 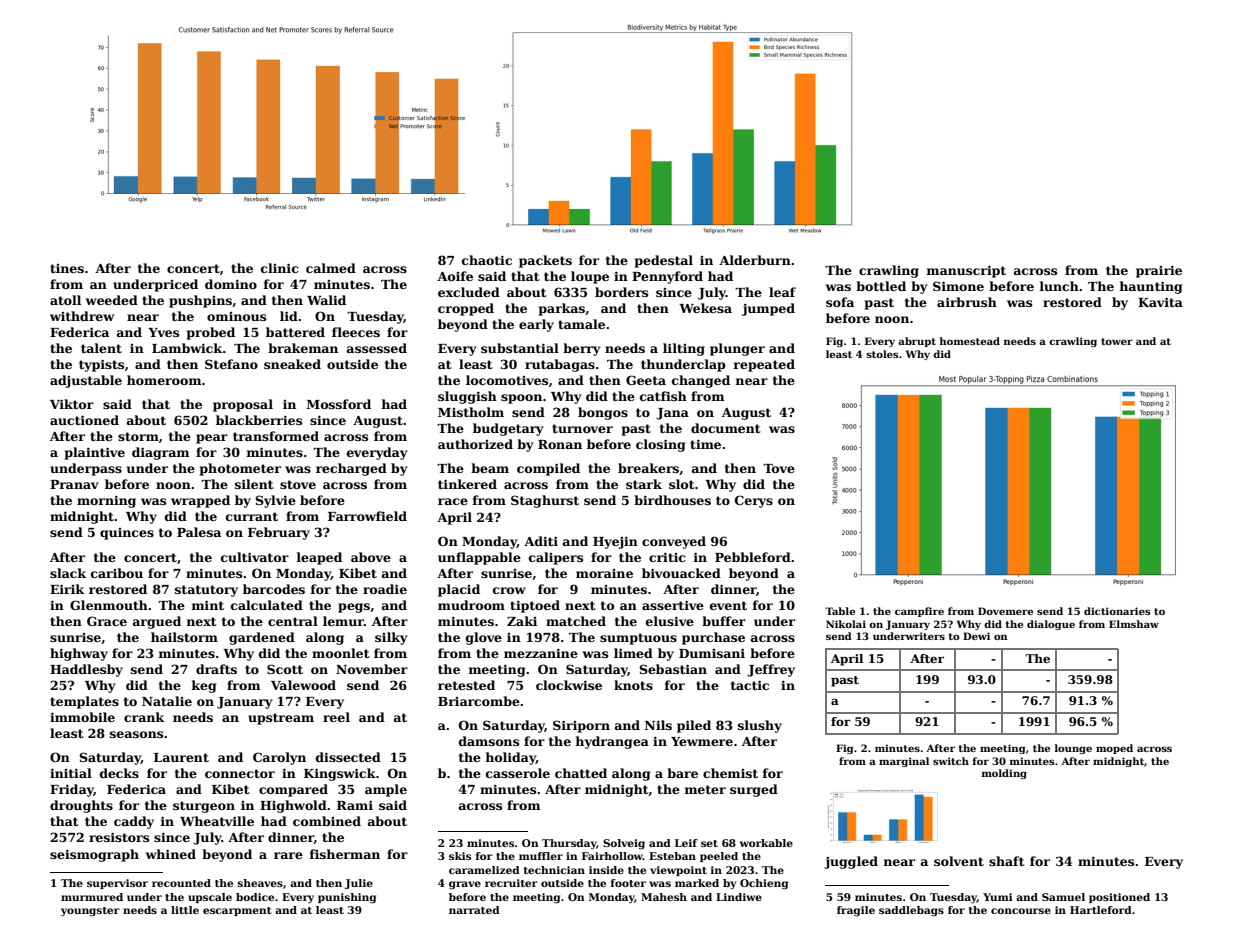 What do you see at coordinates (280, 268) in the image?
I see `clinic` at bounding box center [280, 268].
